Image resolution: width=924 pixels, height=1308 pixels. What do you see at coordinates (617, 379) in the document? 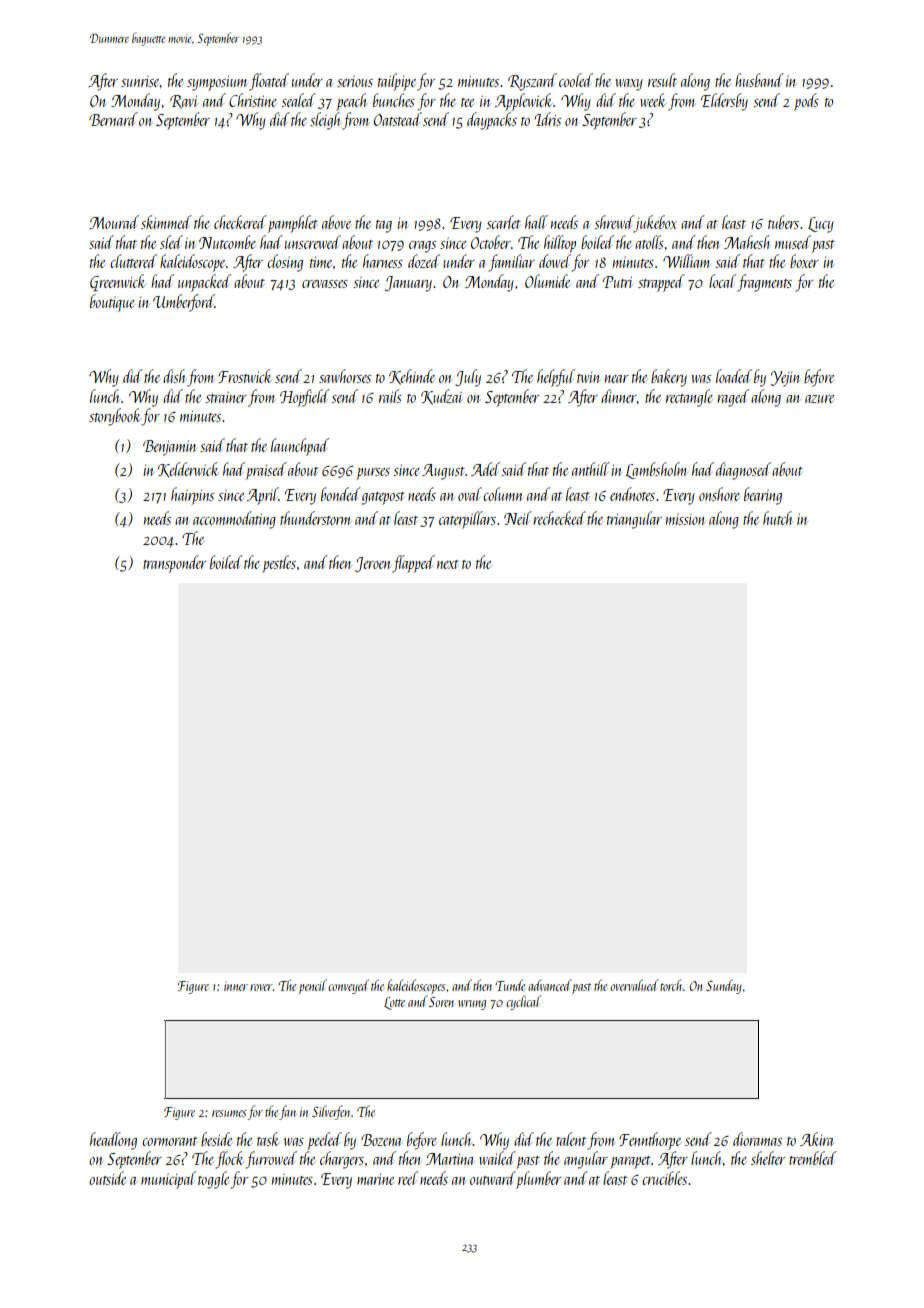
I see `near` at bounding box center [617, 379].
